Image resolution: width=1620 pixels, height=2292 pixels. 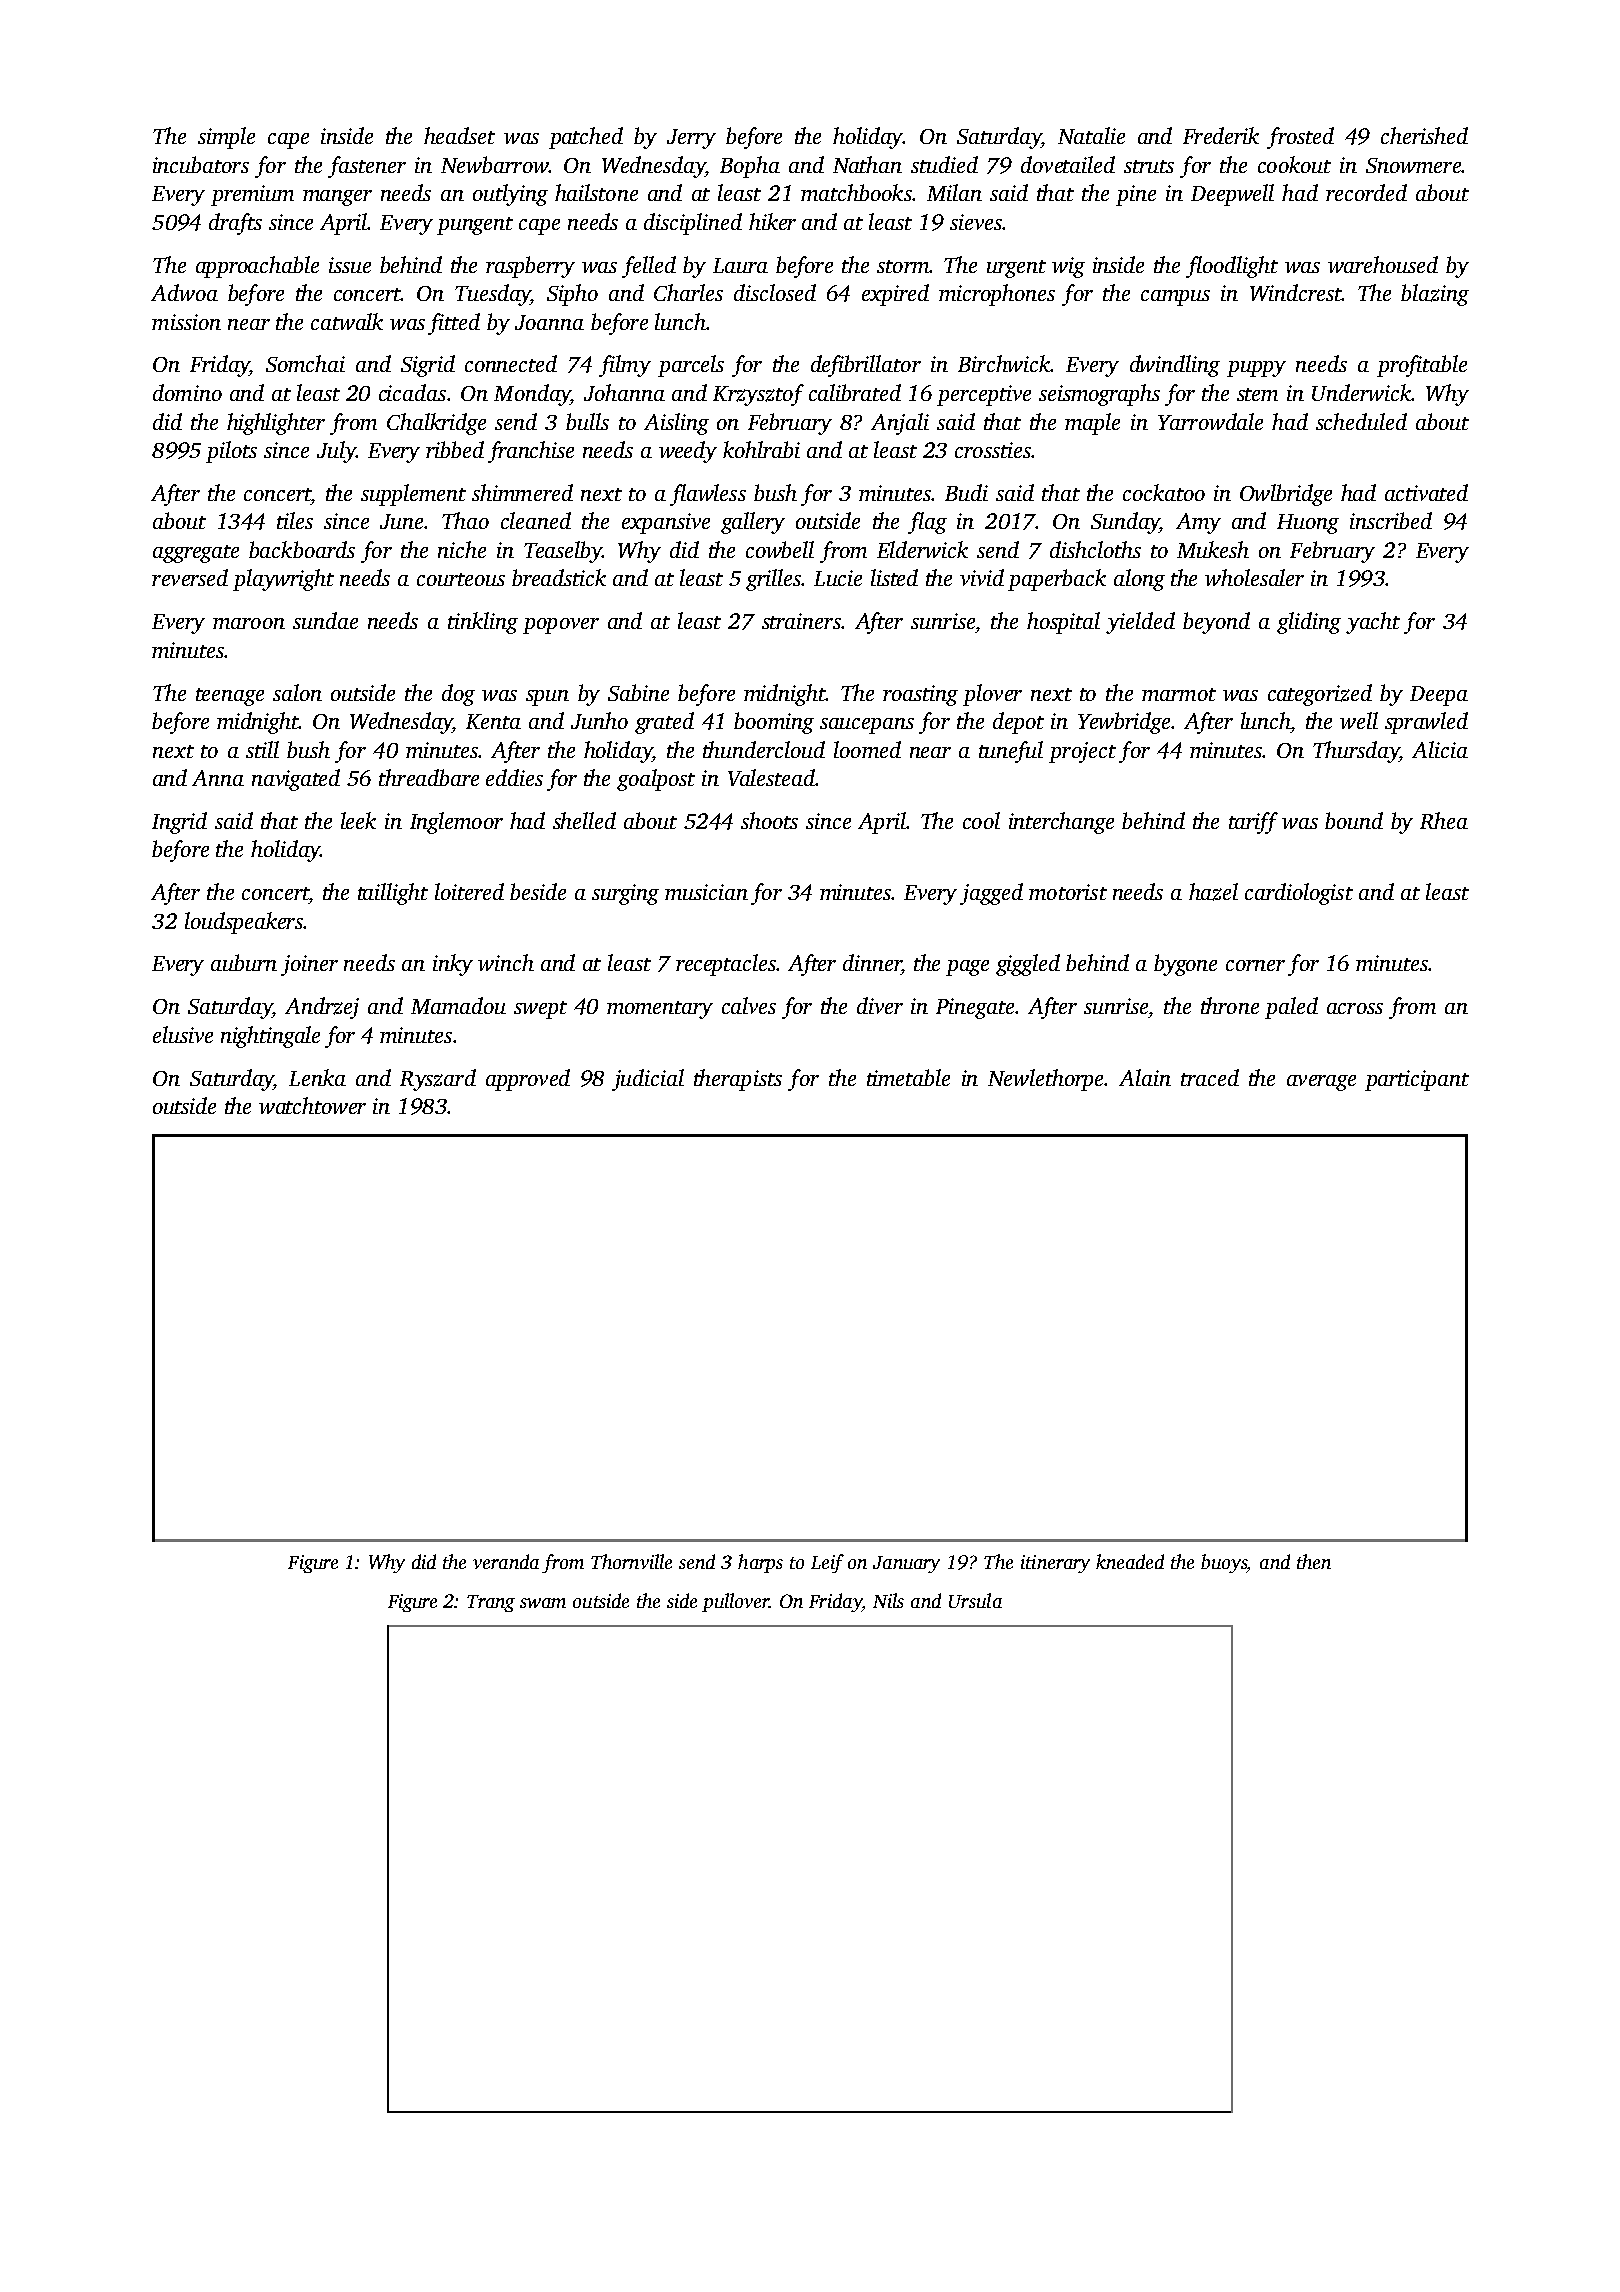 I want to click on simple, so click(x=226, y=138).
